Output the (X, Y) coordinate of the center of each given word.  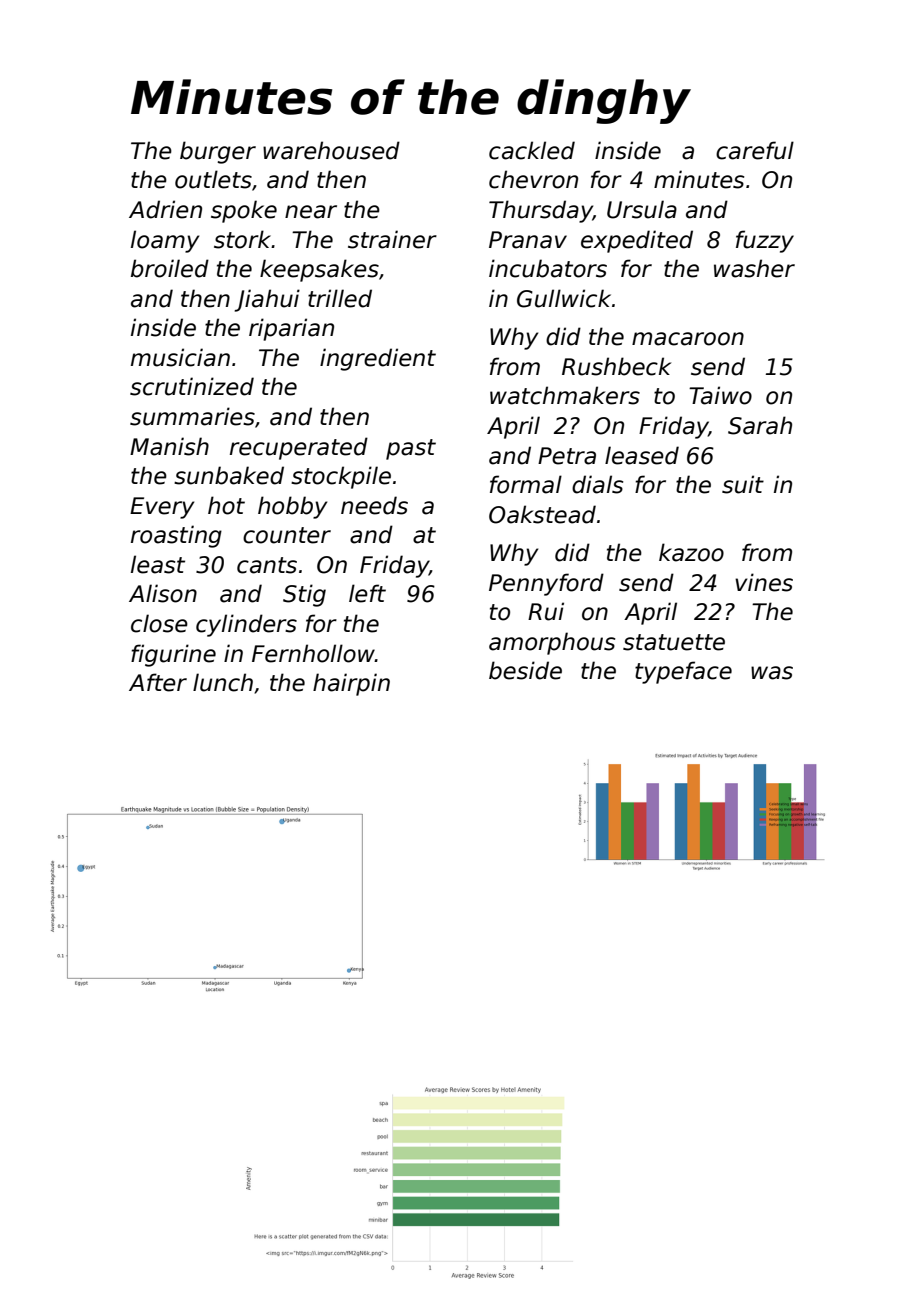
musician (180, 357)
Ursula (642, 209)
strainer (392, 239)
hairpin (351, 684)
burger (218, 152)
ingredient (378, 359)
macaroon (688, 339)
